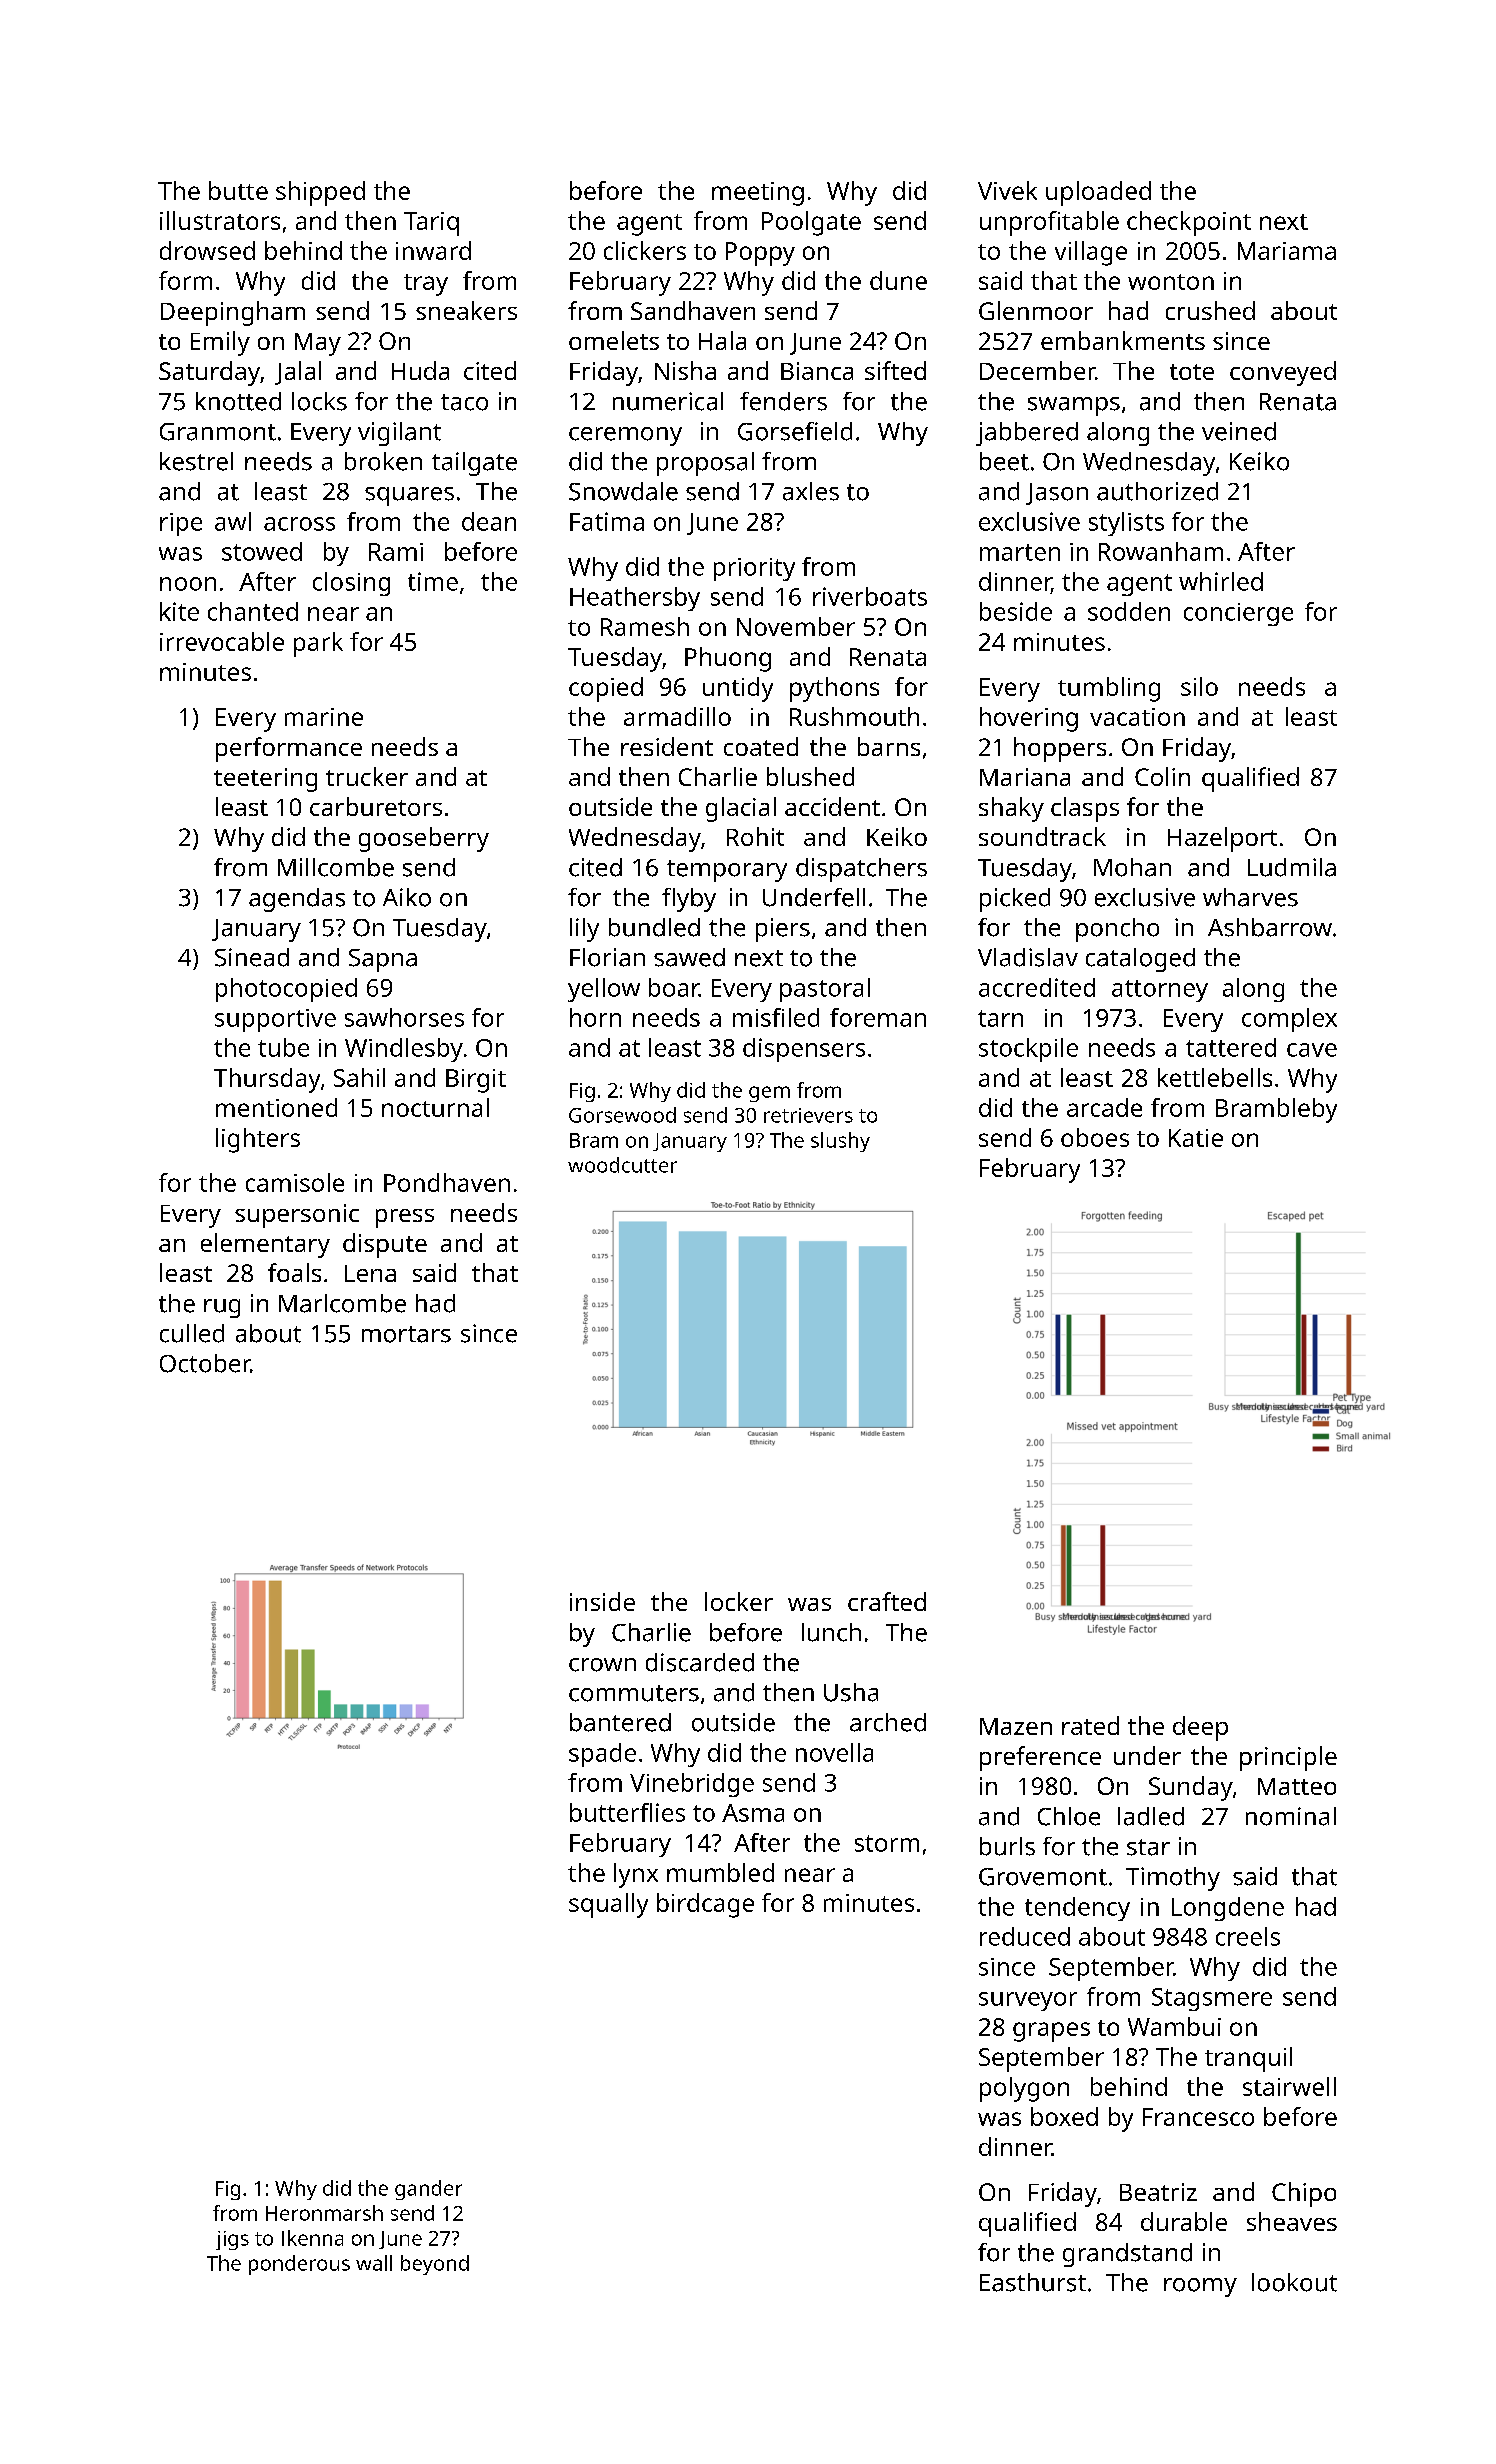 The image size is (1496, 2464). Describe the element at coordinates (739, 1601) in the screenshot. I see `locker` at that location.
